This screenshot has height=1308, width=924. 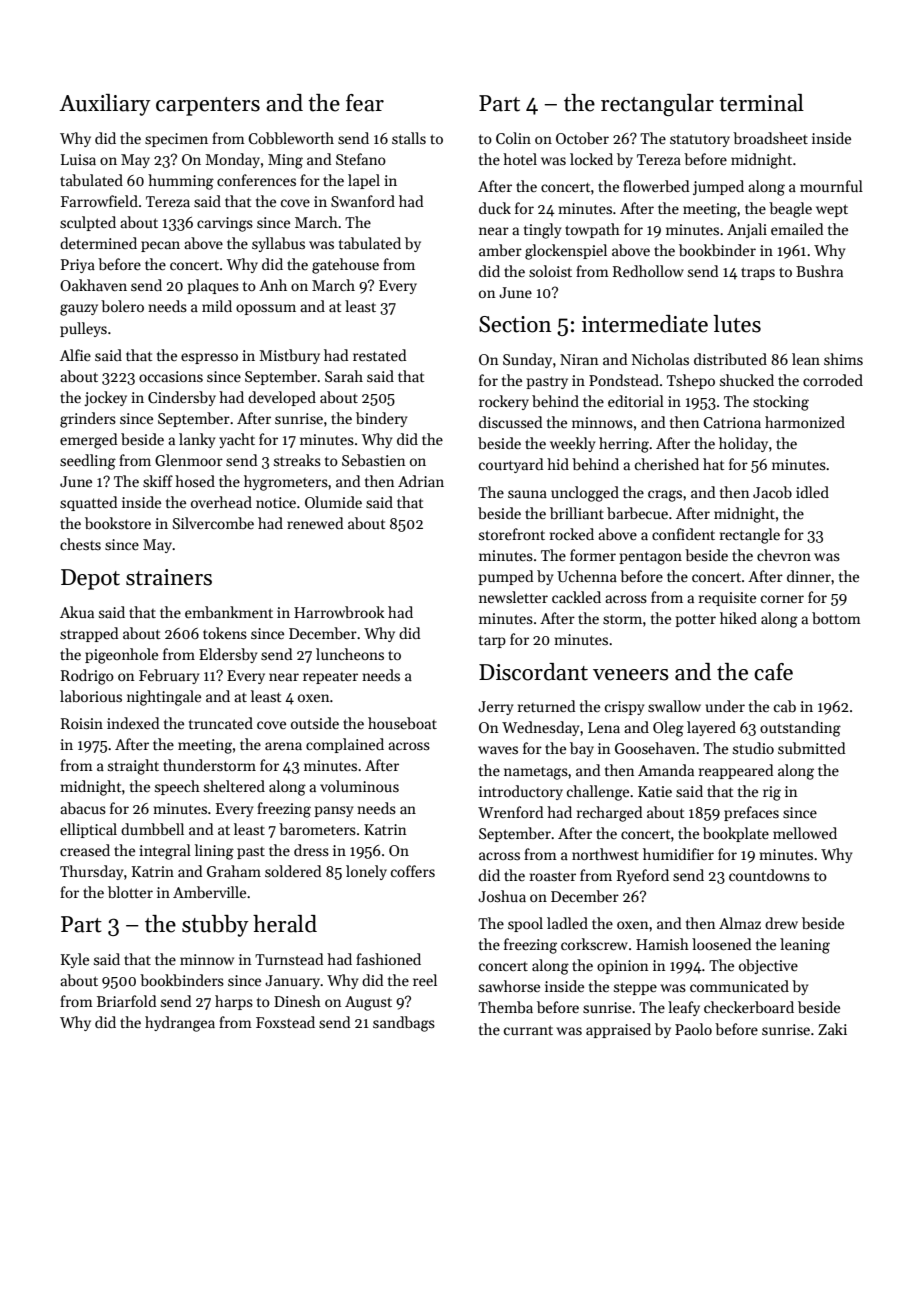 What do you see at coordinates (176, 140) in the screenshot?
I see `specimen` at bounding box center [176, 140].
